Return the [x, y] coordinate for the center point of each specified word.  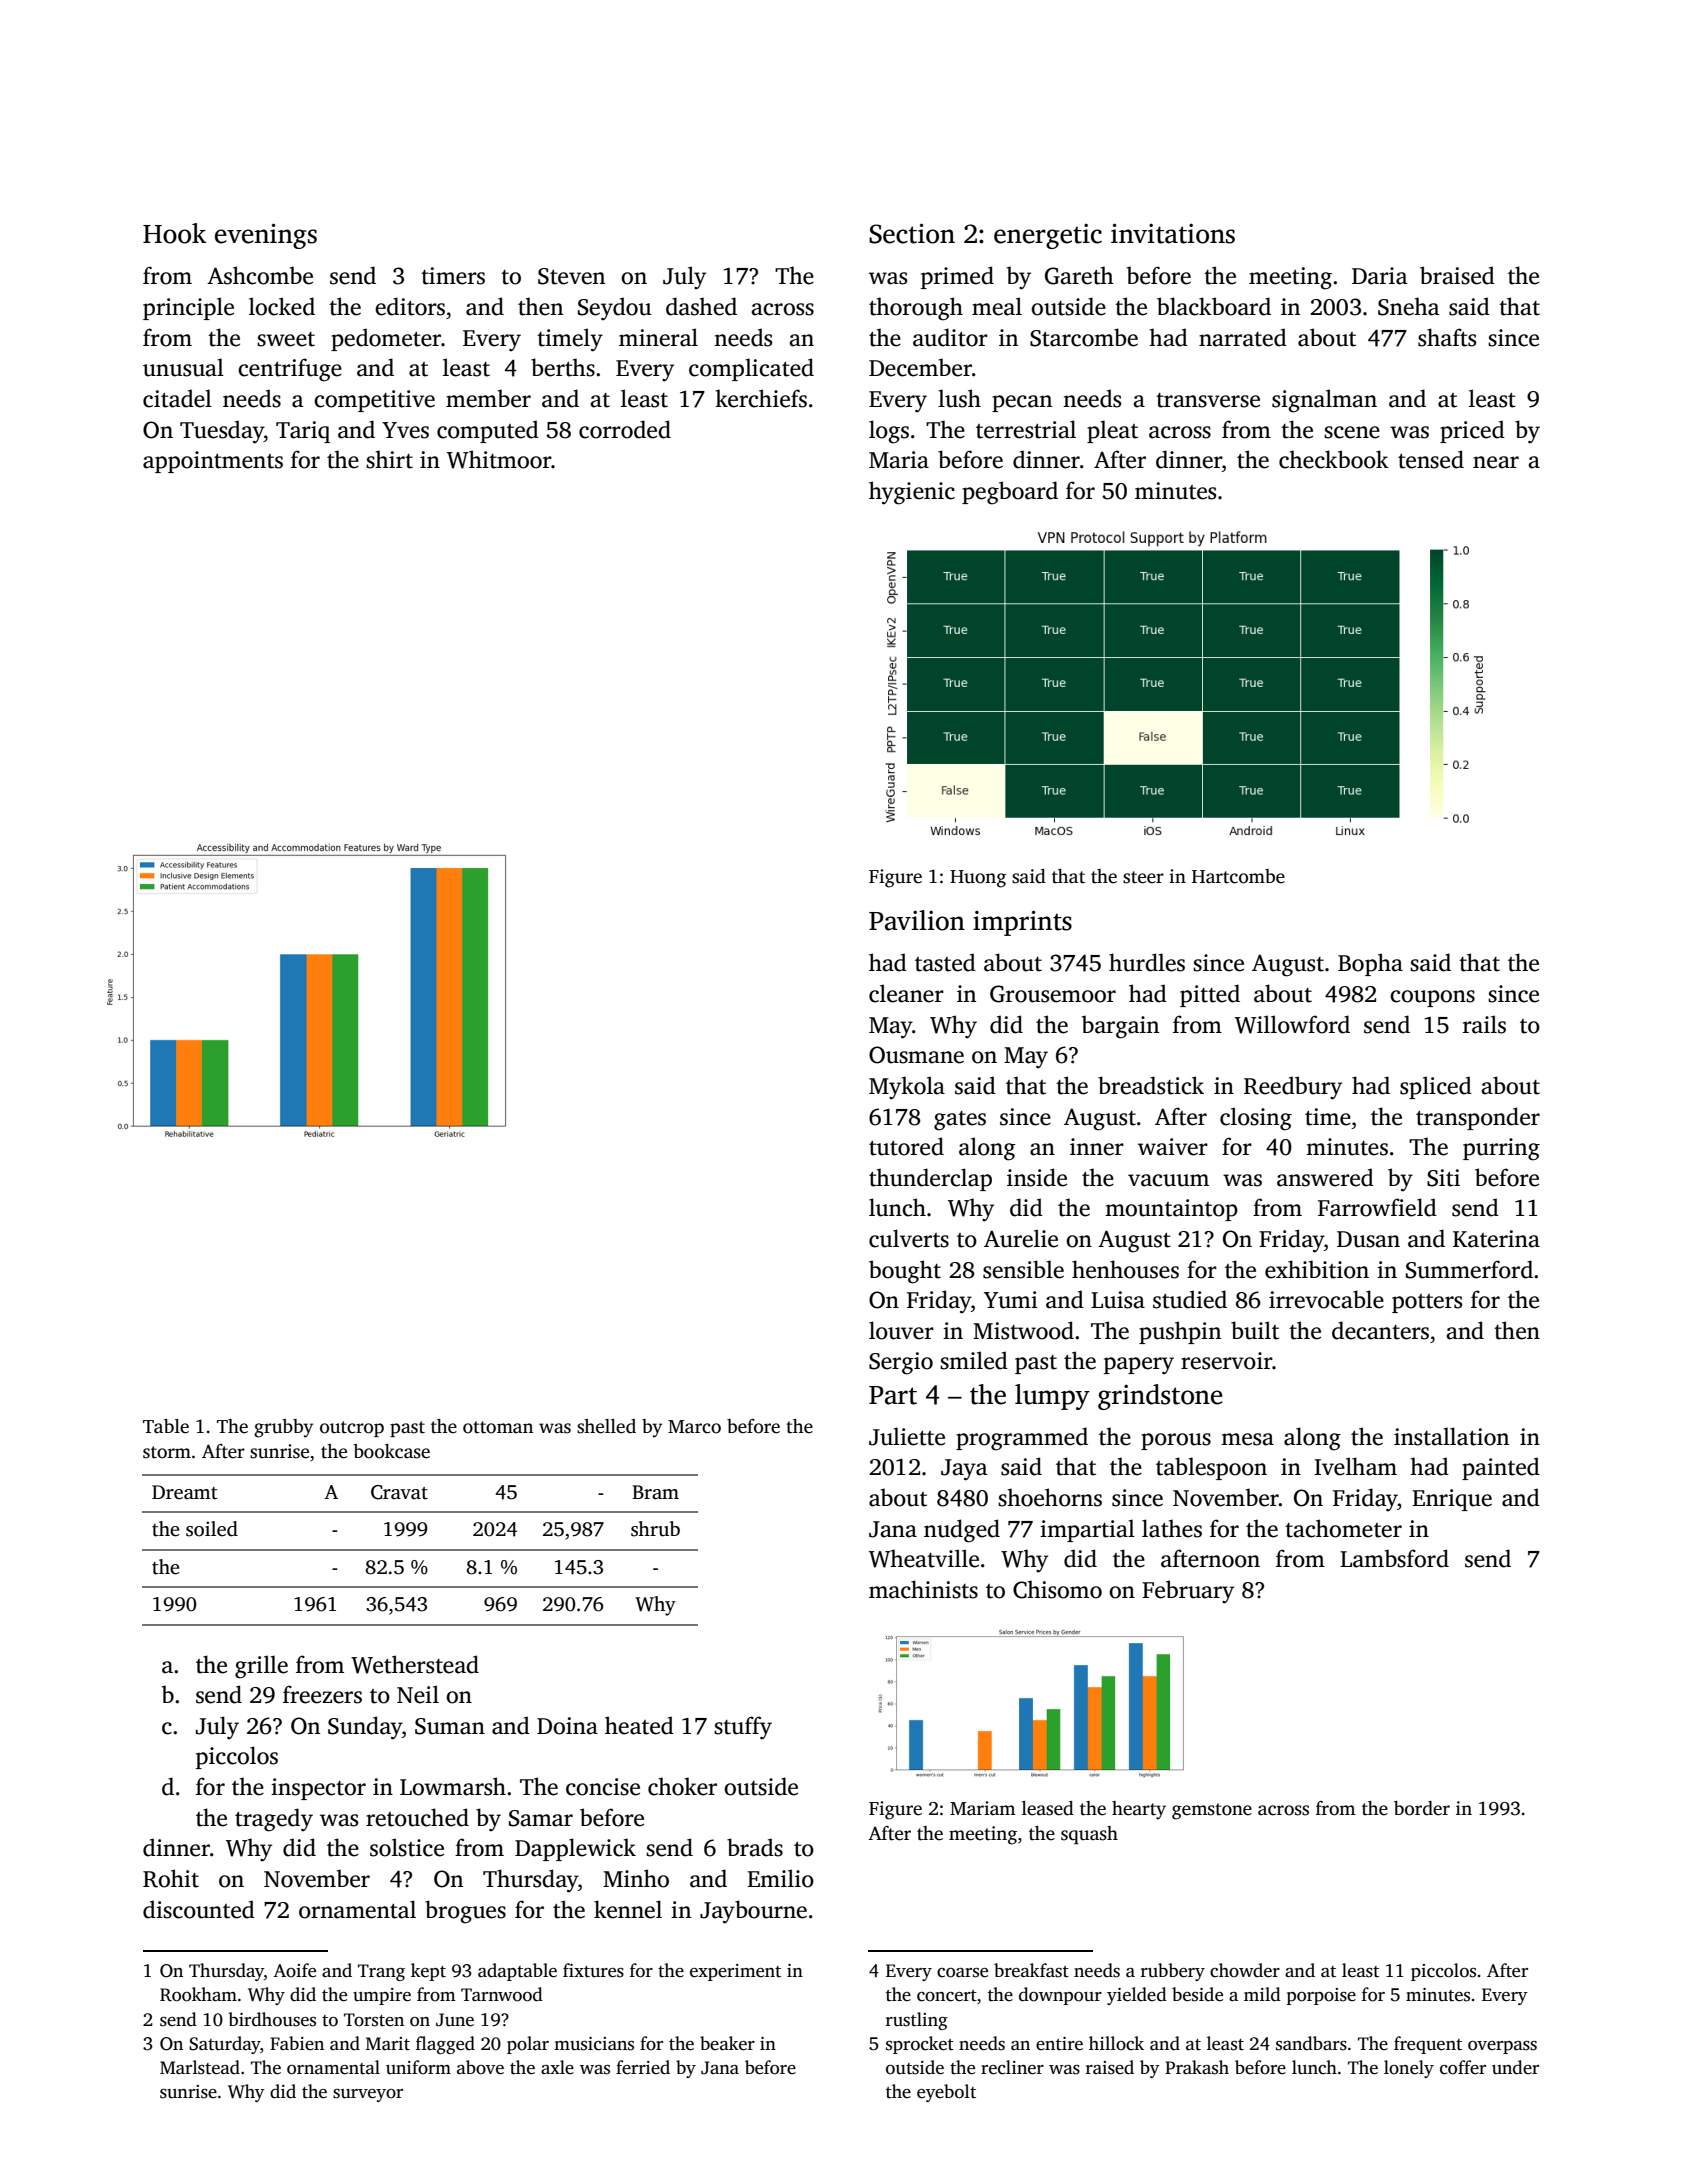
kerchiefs [761, 398]
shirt [389, 459]
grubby [283, 1428]
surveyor [368, 2095]
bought [905, 1272]
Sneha [1409, 306]
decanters [1380, 1330]
